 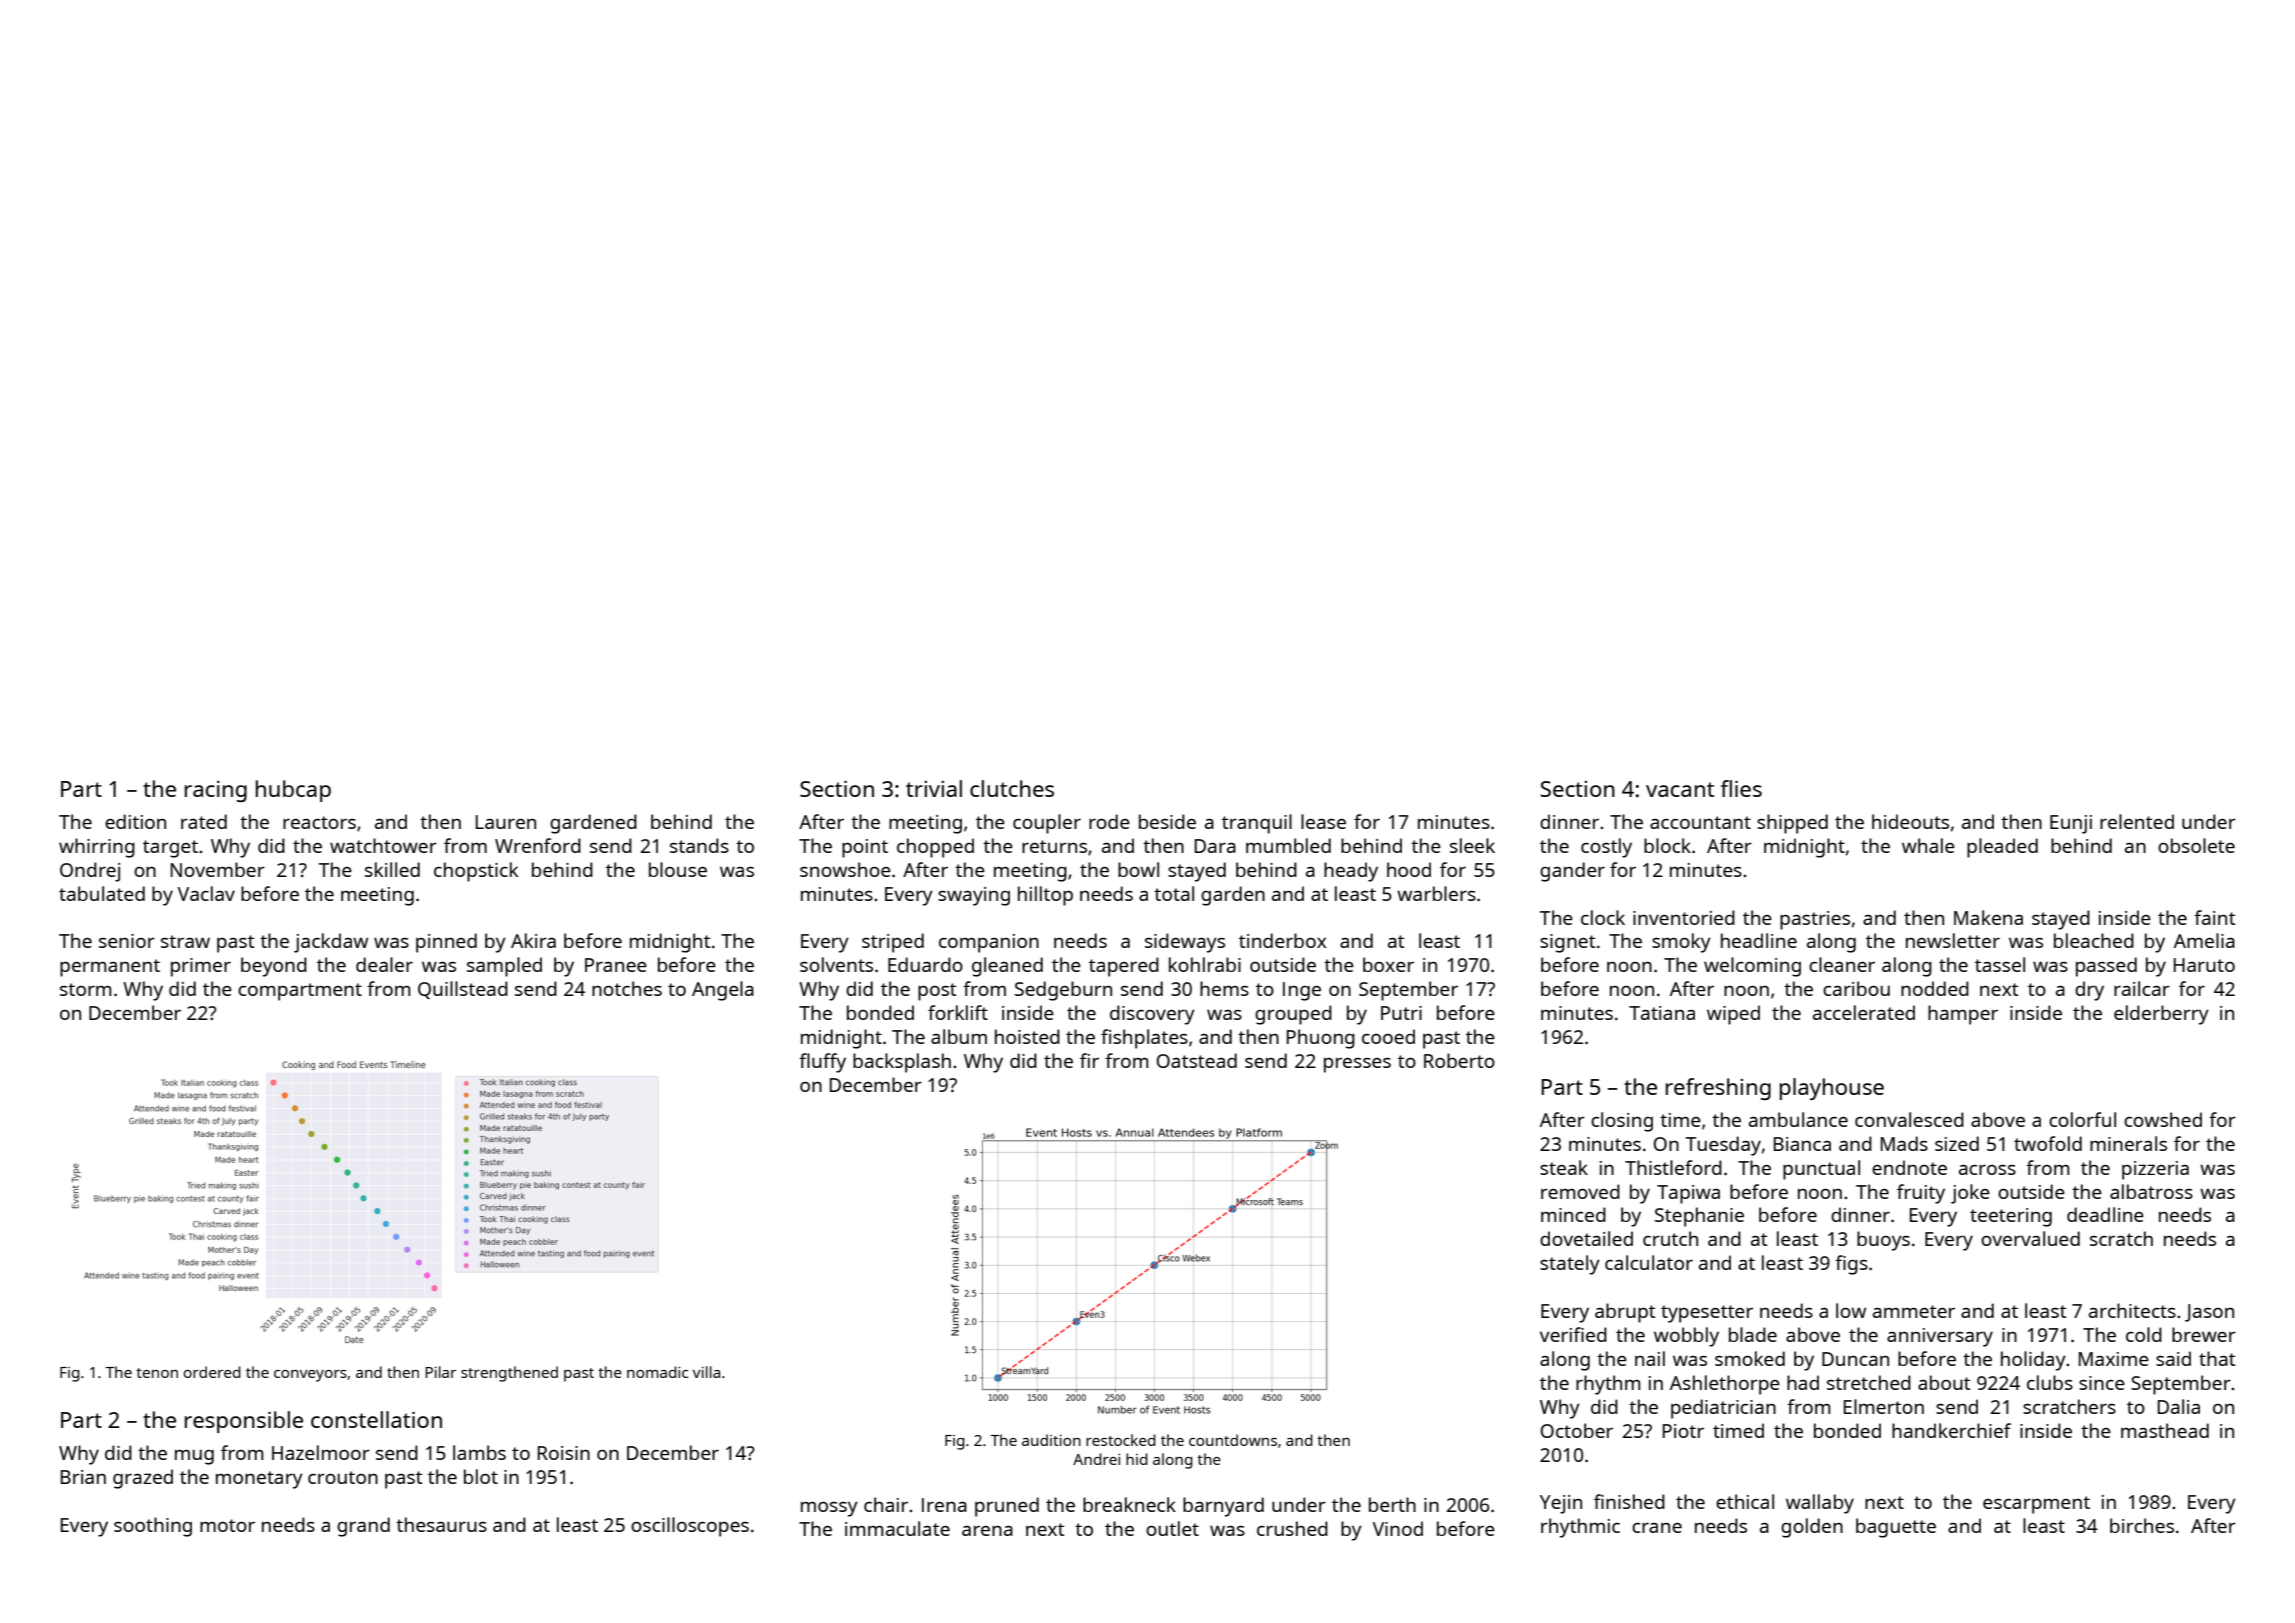 I want to click on convalesced, so click(x=1909, y=1119).
